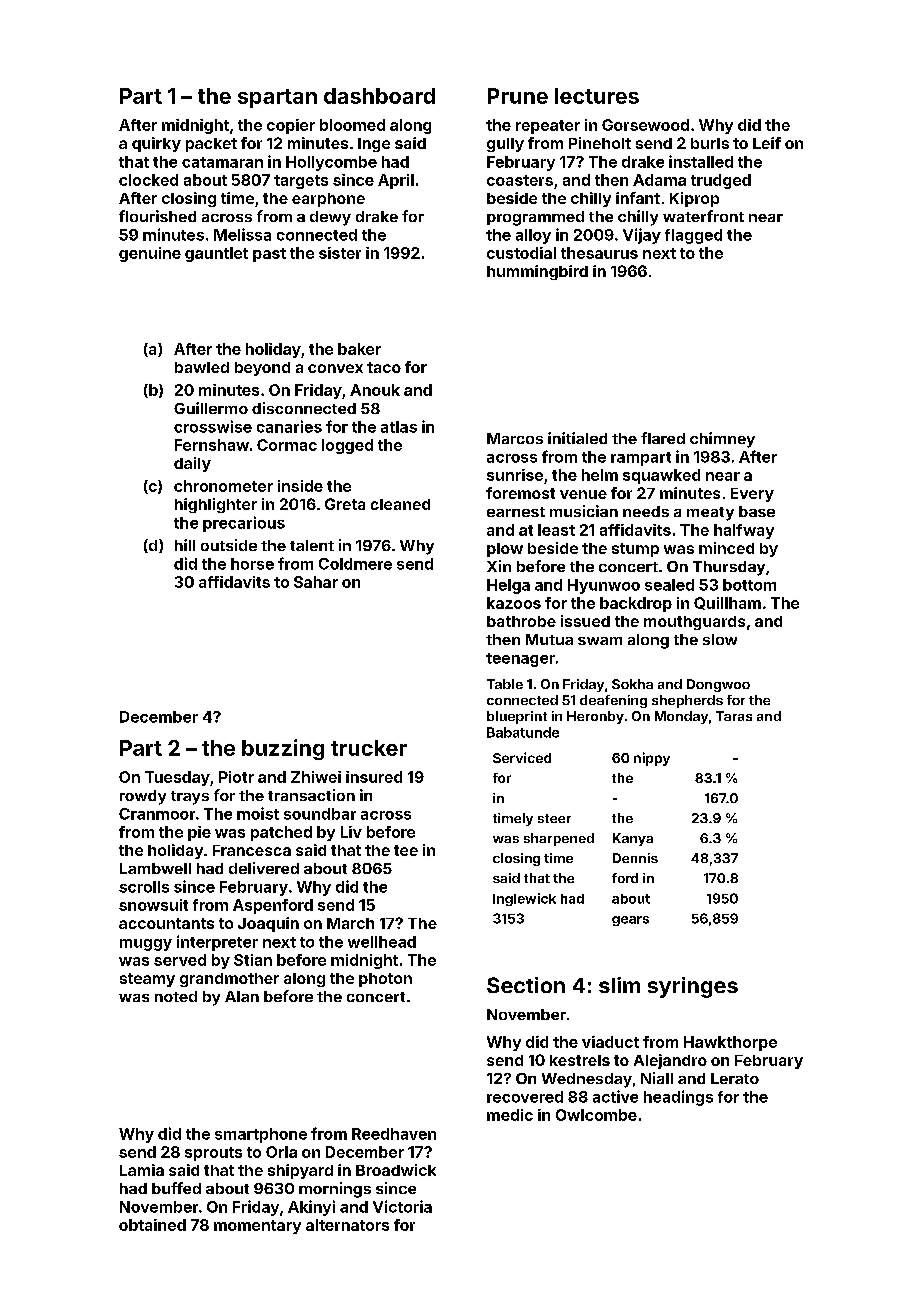 This image has height=1314, width=924. I want to click on obtained, so click(152, 1225).
